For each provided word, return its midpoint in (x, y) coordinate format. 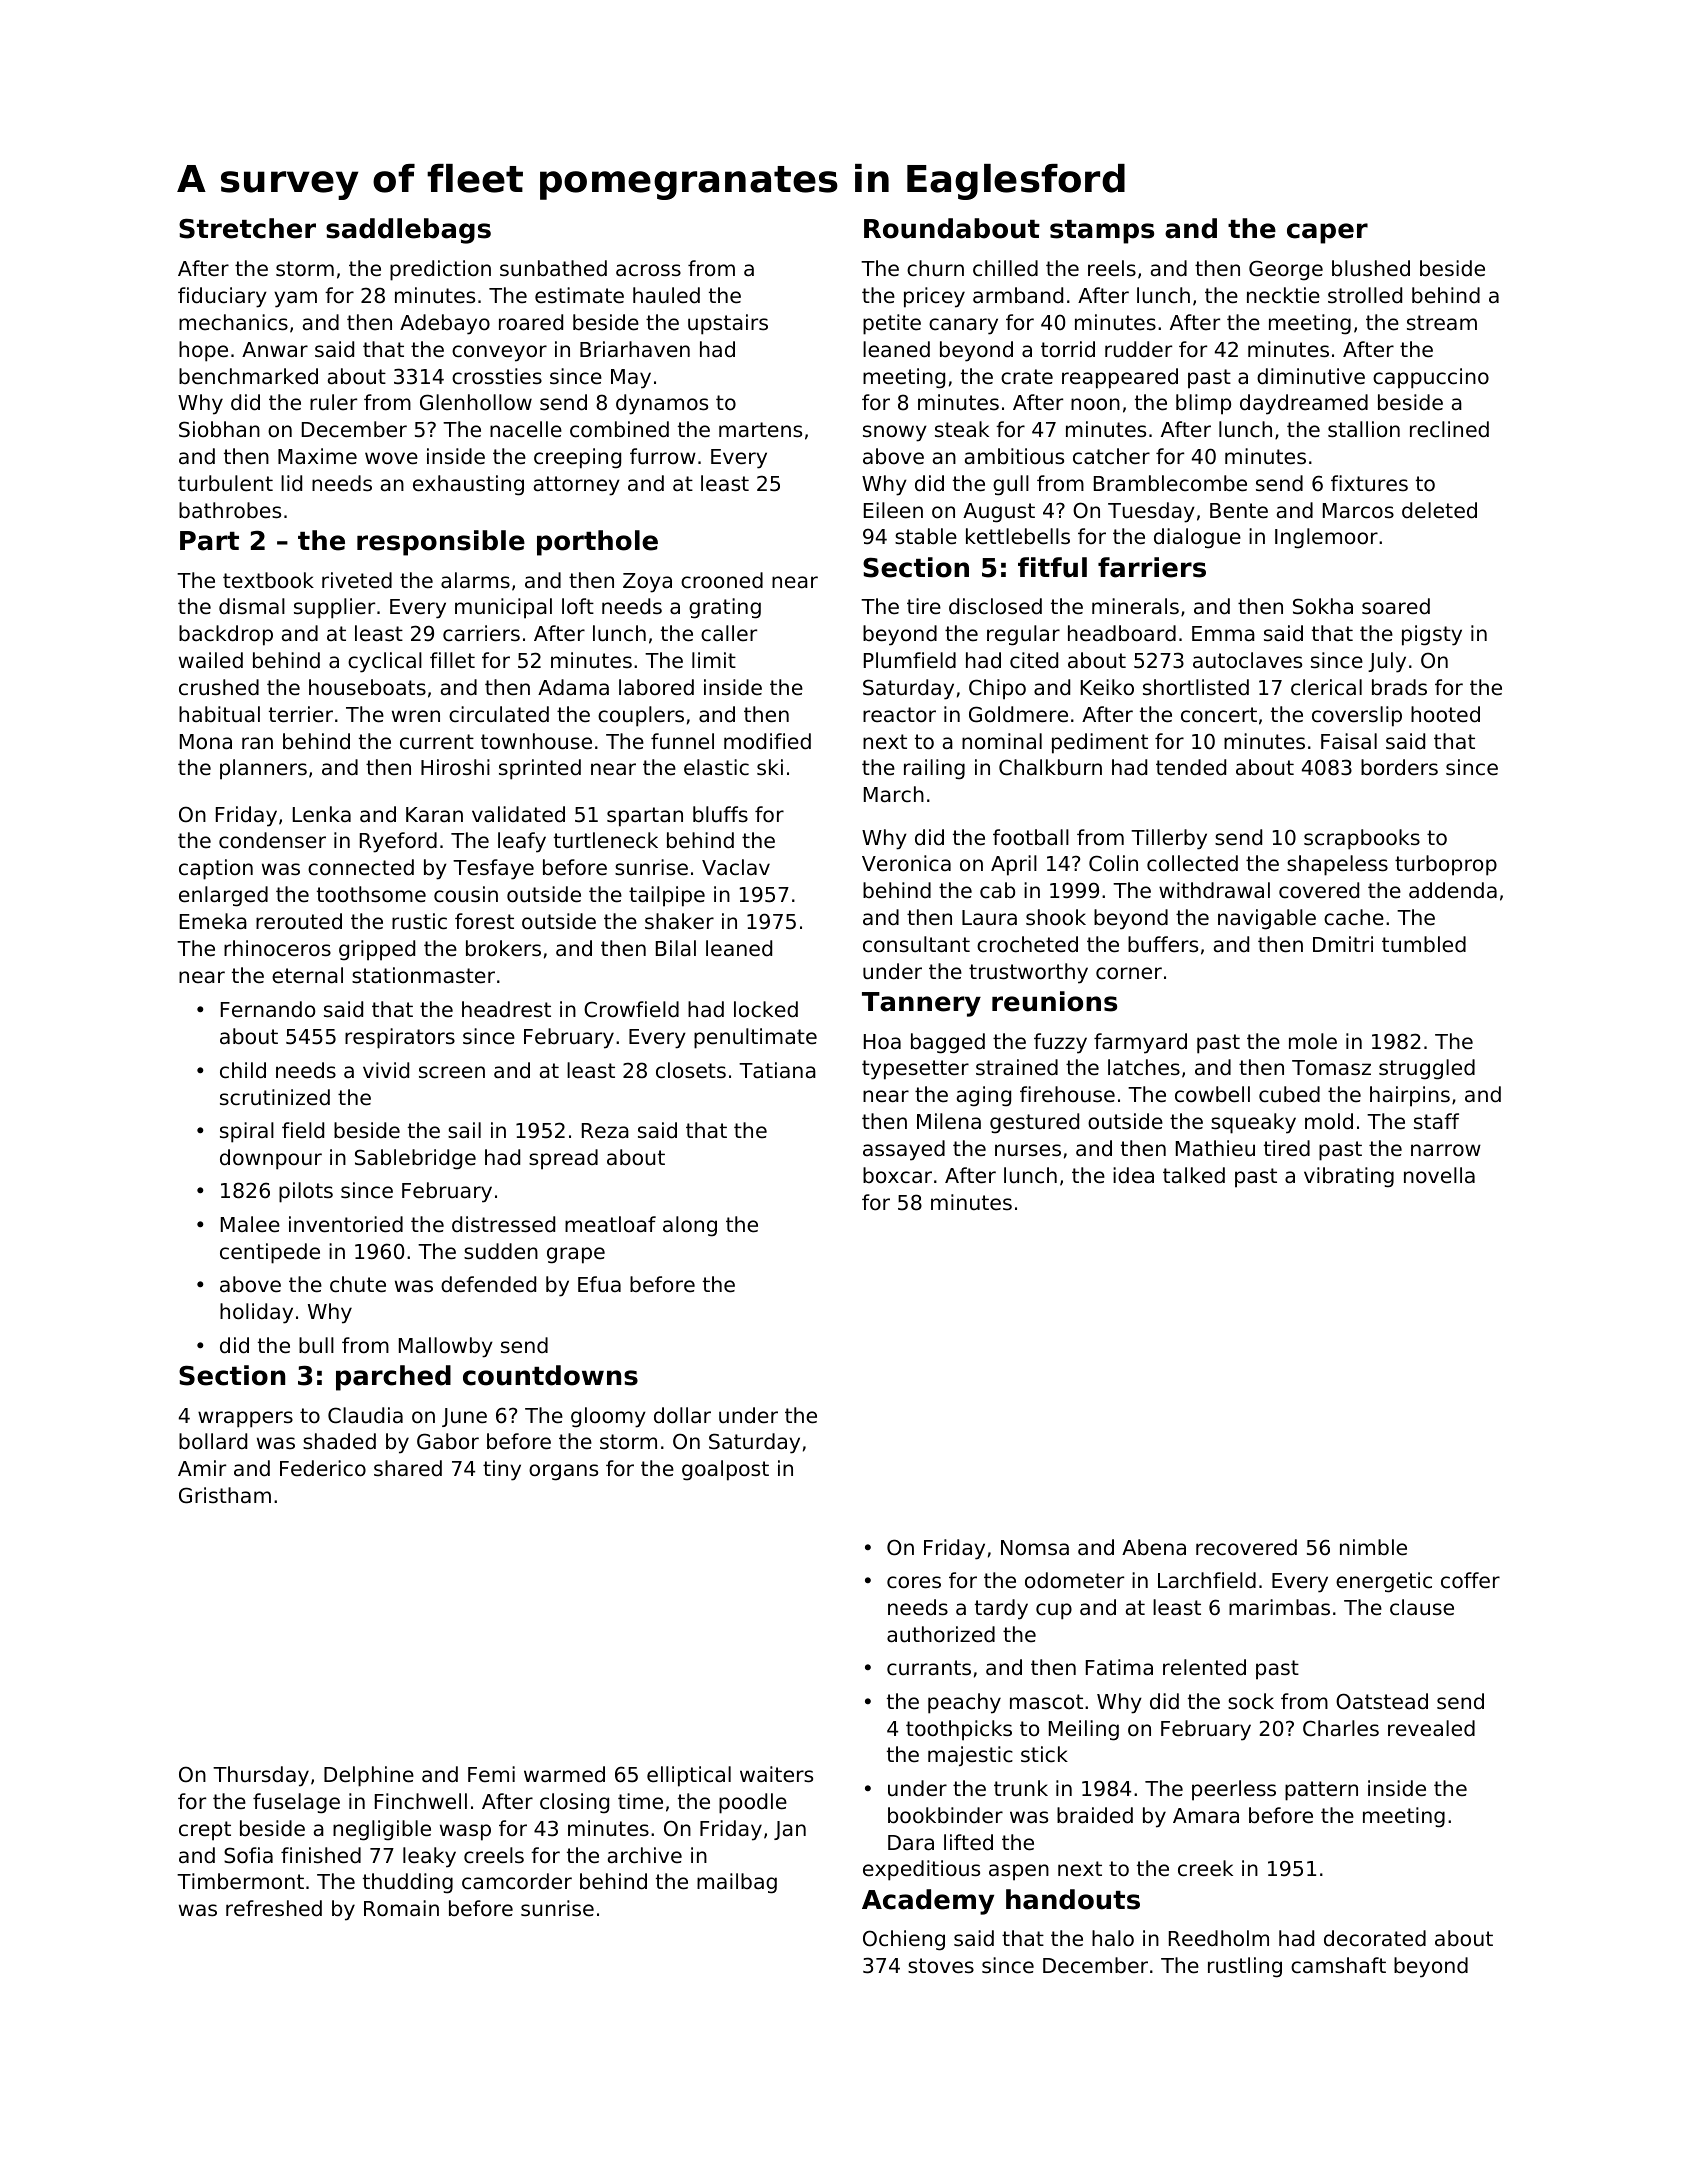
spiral (247, 1132)
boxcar (897, 1175)
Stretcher (247, 228)
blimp (1203, 404)
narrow (1446, 1150)
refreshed (274, 1908)
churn (935, 268)
